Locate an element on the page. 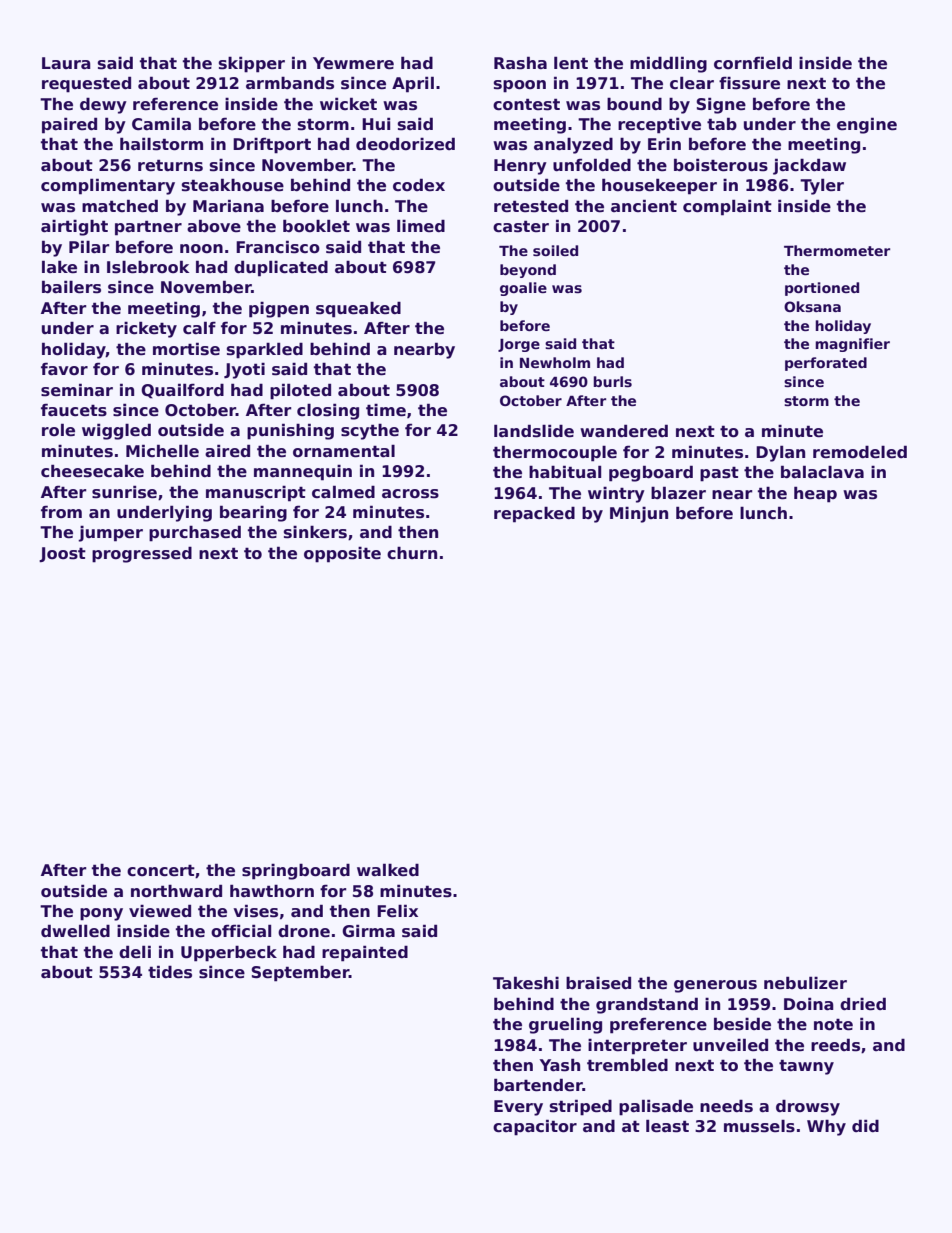 The image size is (952, 1233). Every is located at coordinates (518, 1108).
